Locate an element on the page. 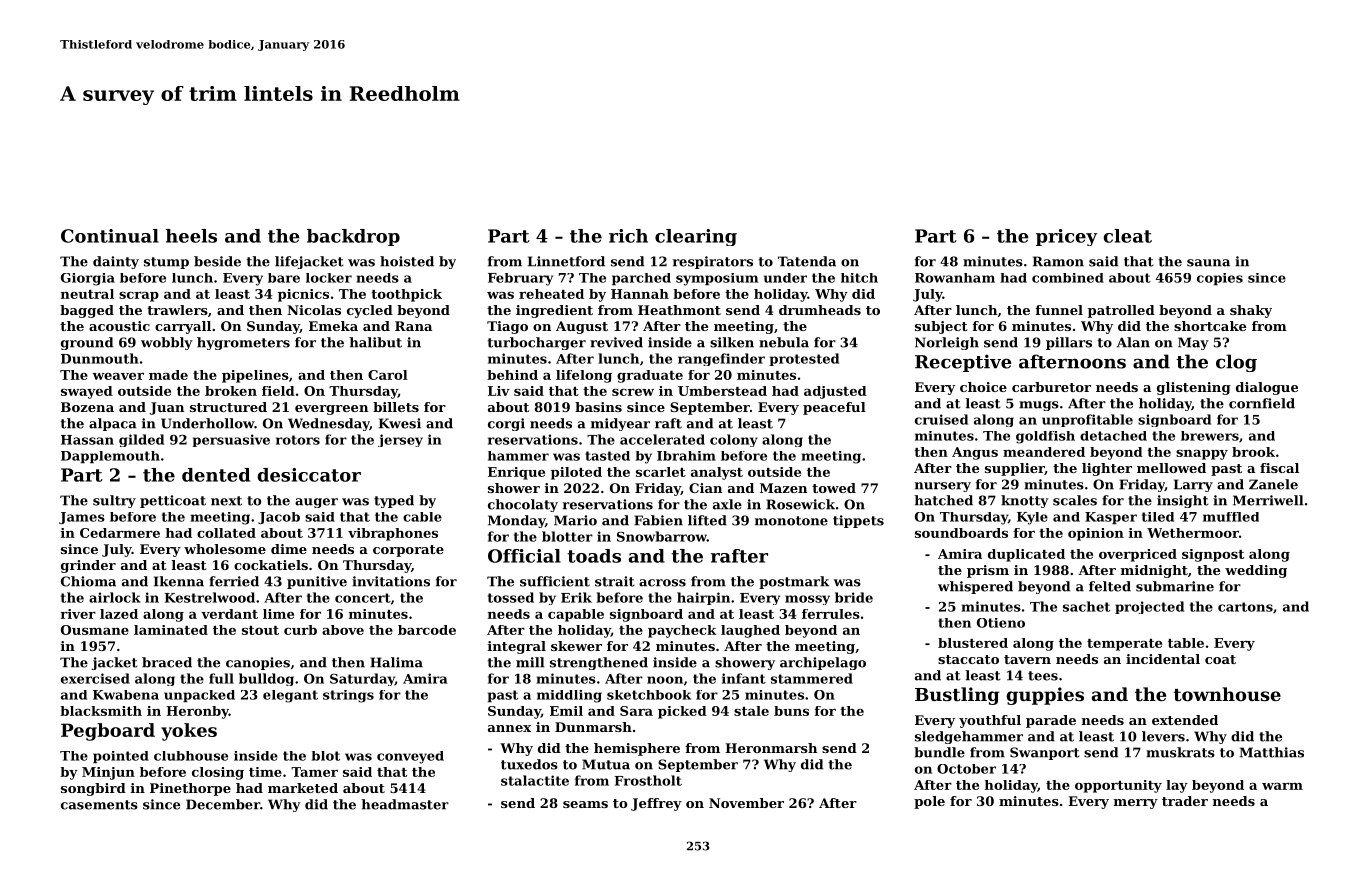 Image resolution: width=1372 pixels, height=887 pixels. gilded is located at coordinates (141, 440).
